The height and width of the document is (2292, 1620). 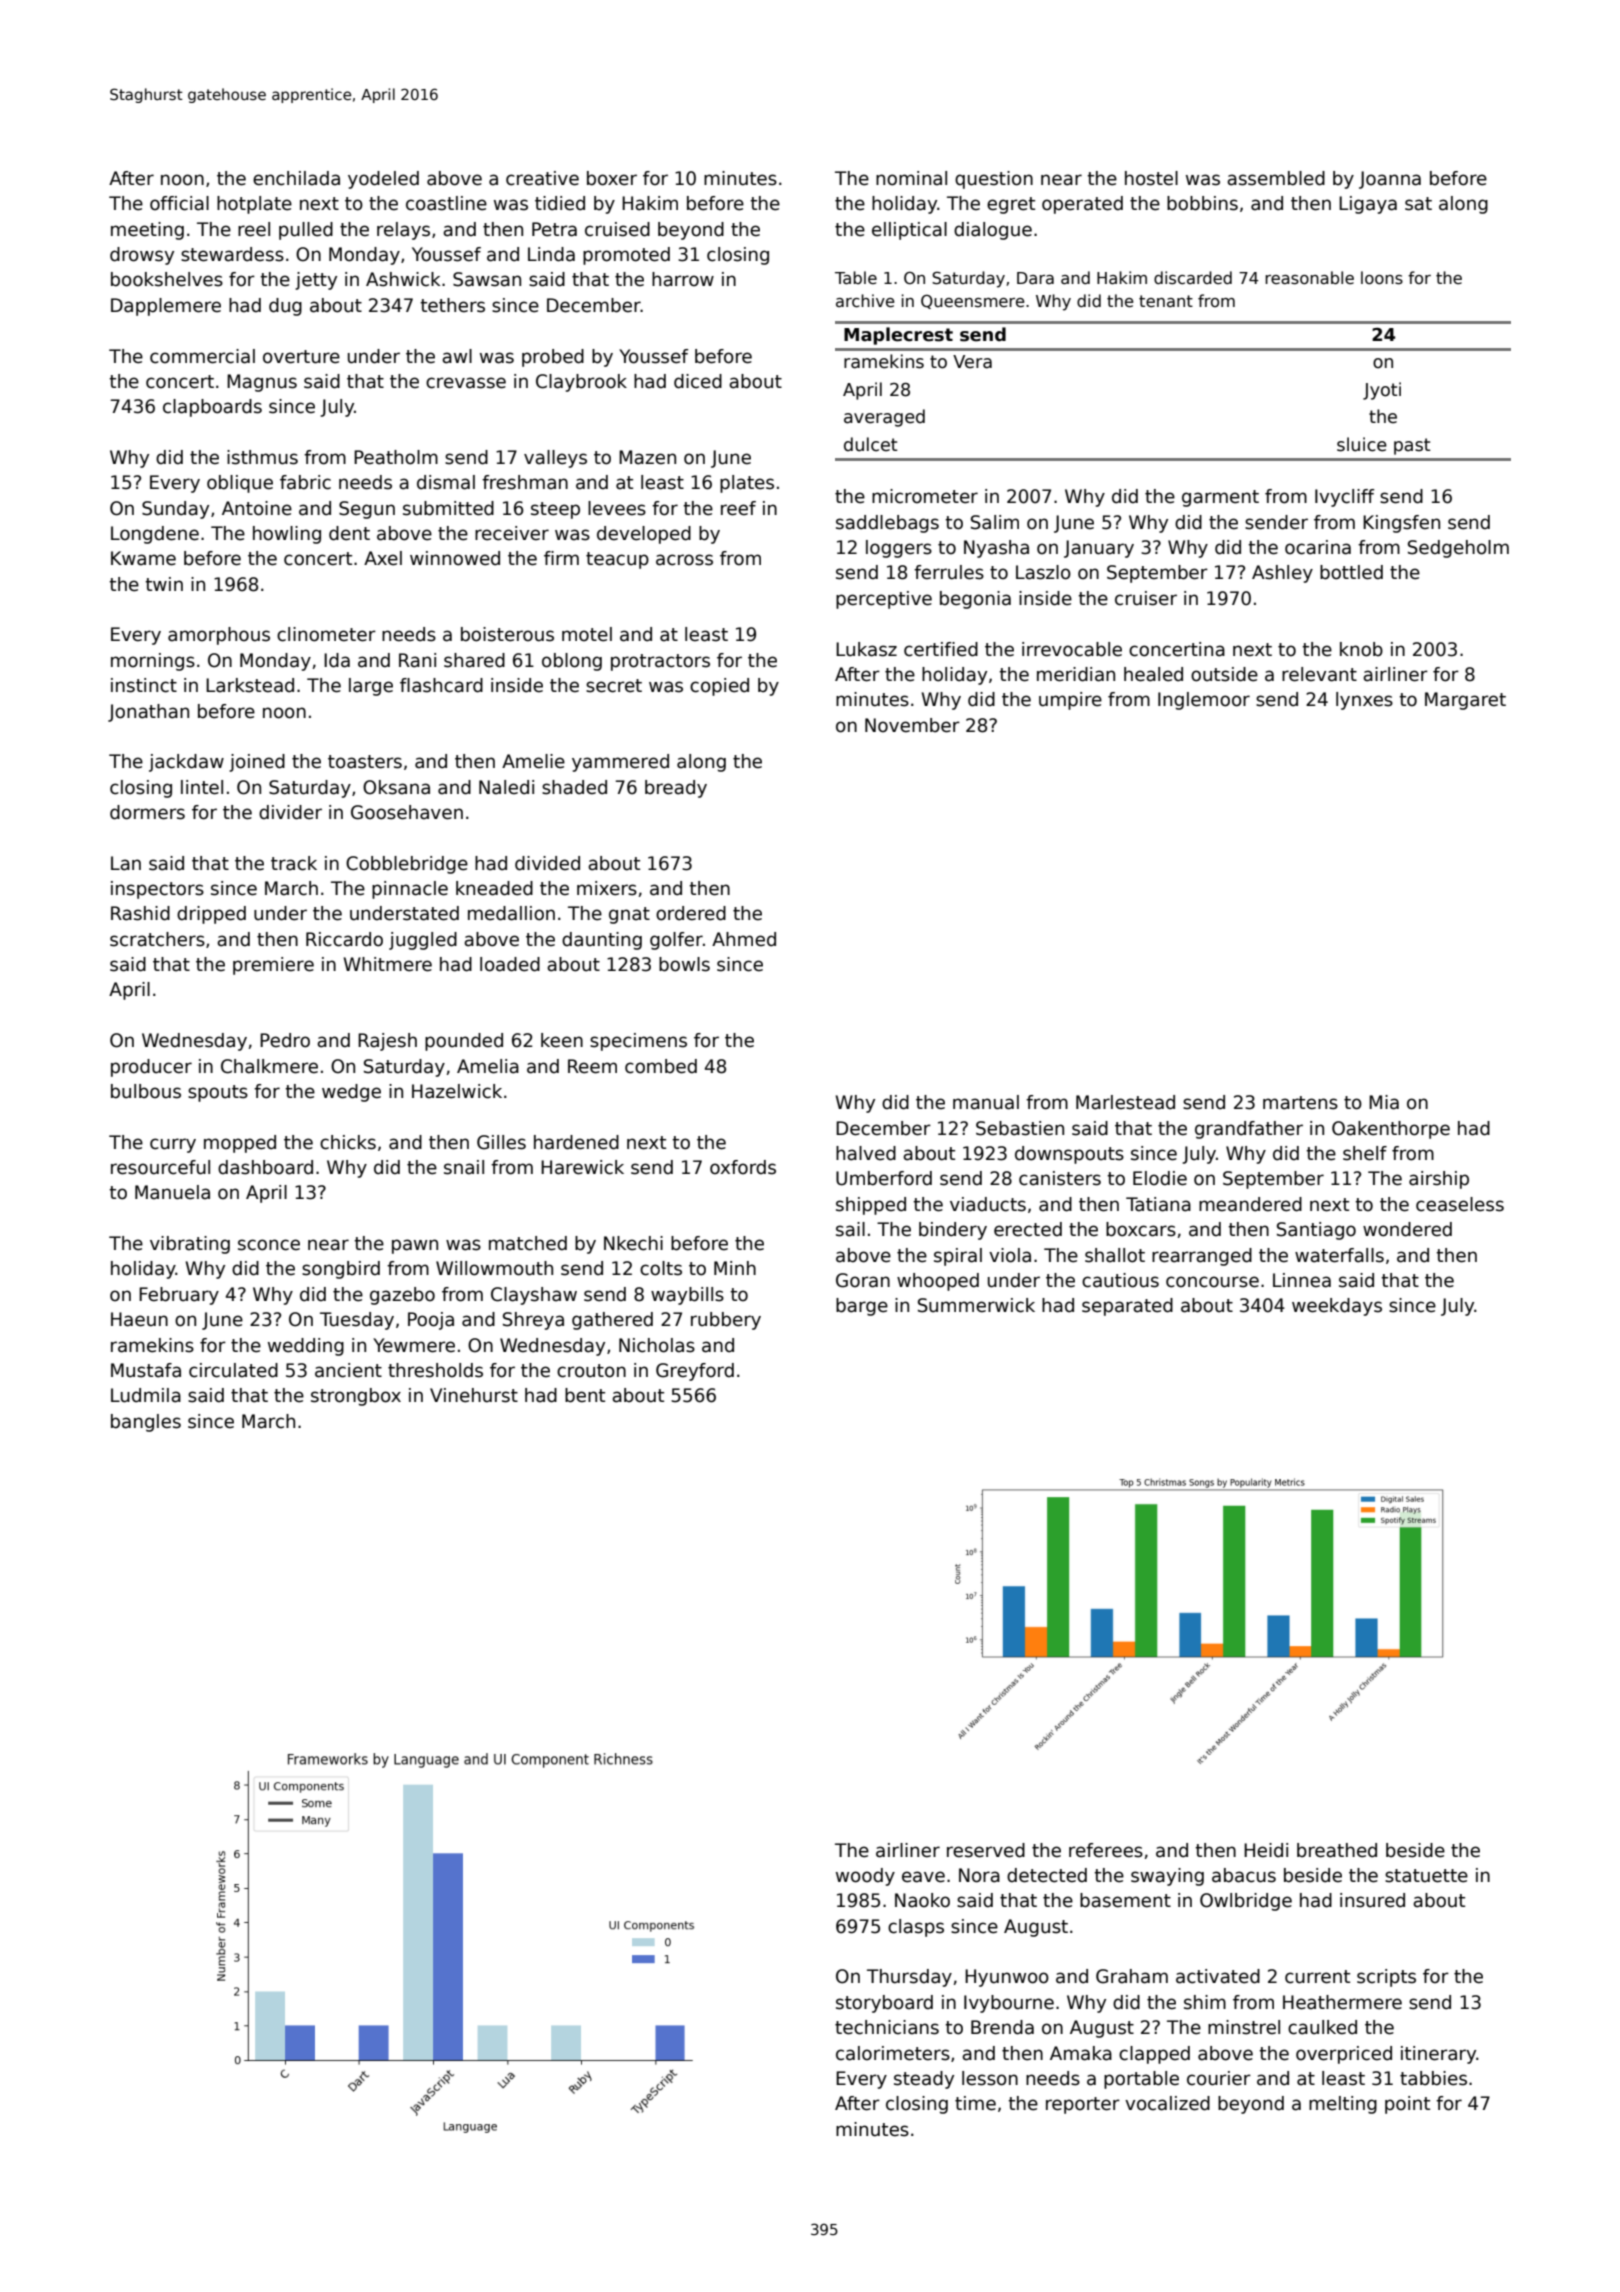 I want to click on weekdays, so click(x=1337, y=1307).
